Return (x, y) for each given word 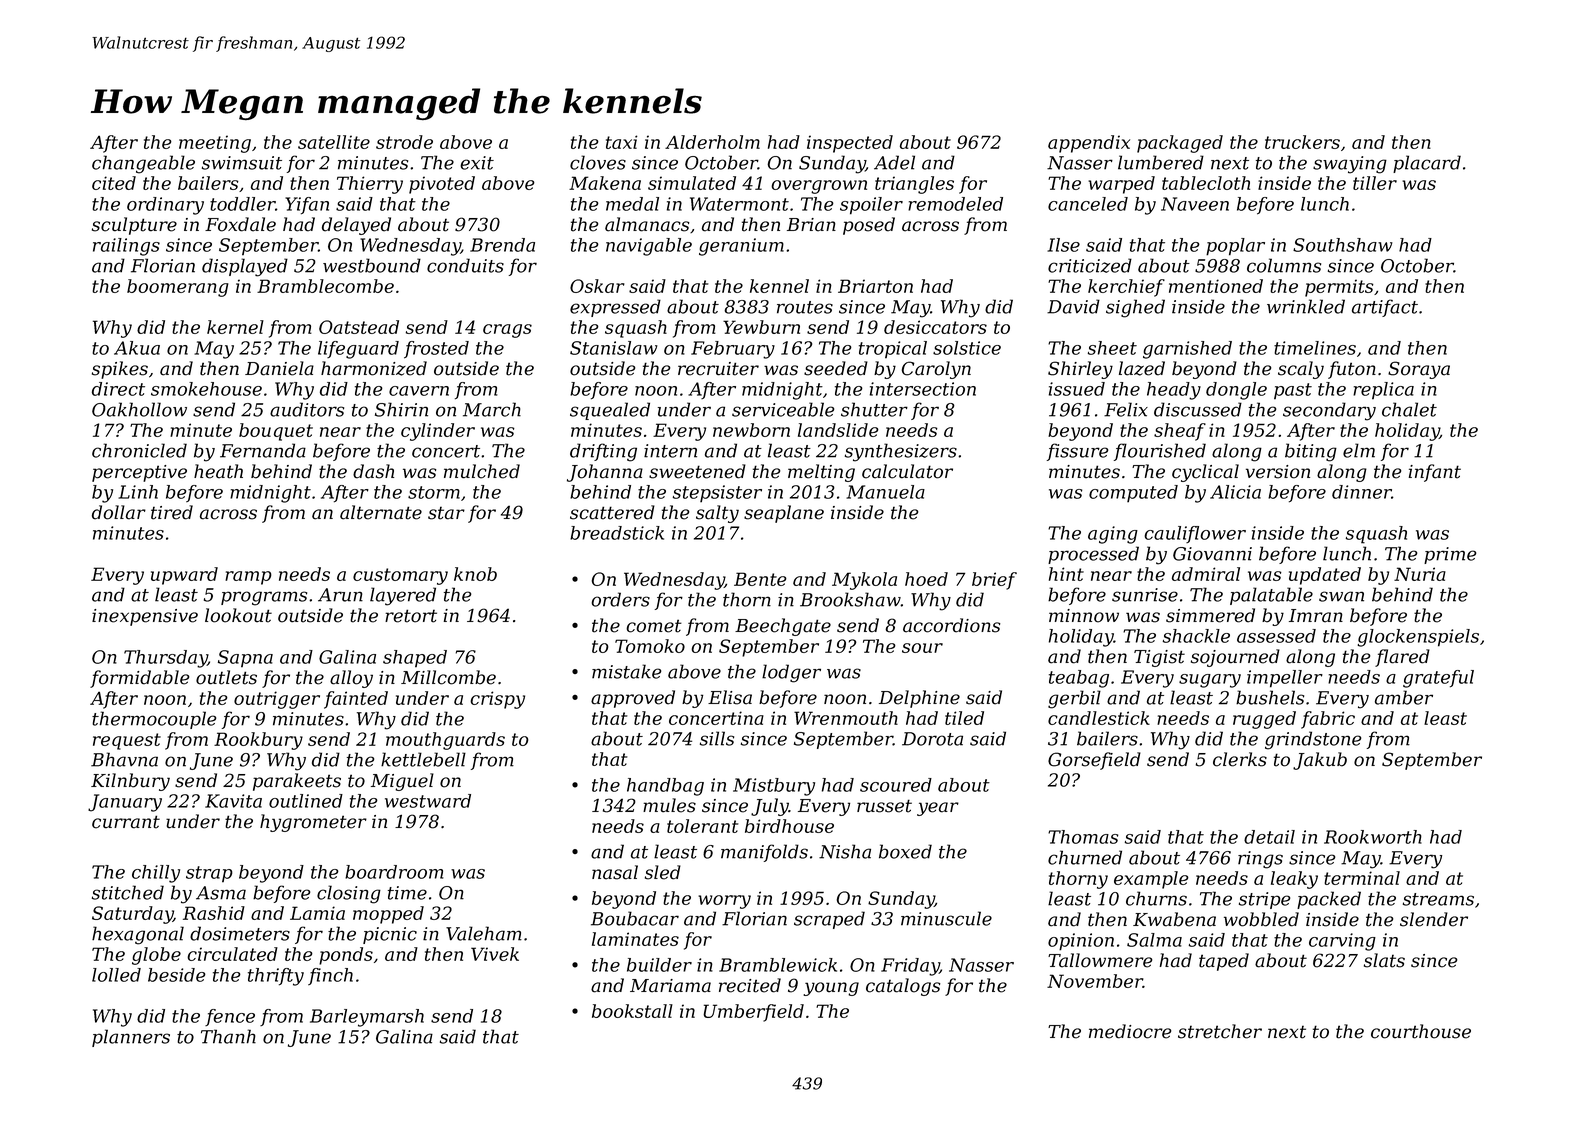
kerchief (1126, 288)
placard (1427, 164)
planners (131, 1038)
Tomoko (650, 646)
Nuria (1420, 574)
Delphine (919, 699)
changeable (143, 164)
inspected (850, 144)
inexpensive (145, 617)
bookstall (632, 1011)
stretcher (1220, 1031)
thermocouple (154, 720)
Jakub (1320, 761)
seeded (836, 368)
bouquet (276, 432)
